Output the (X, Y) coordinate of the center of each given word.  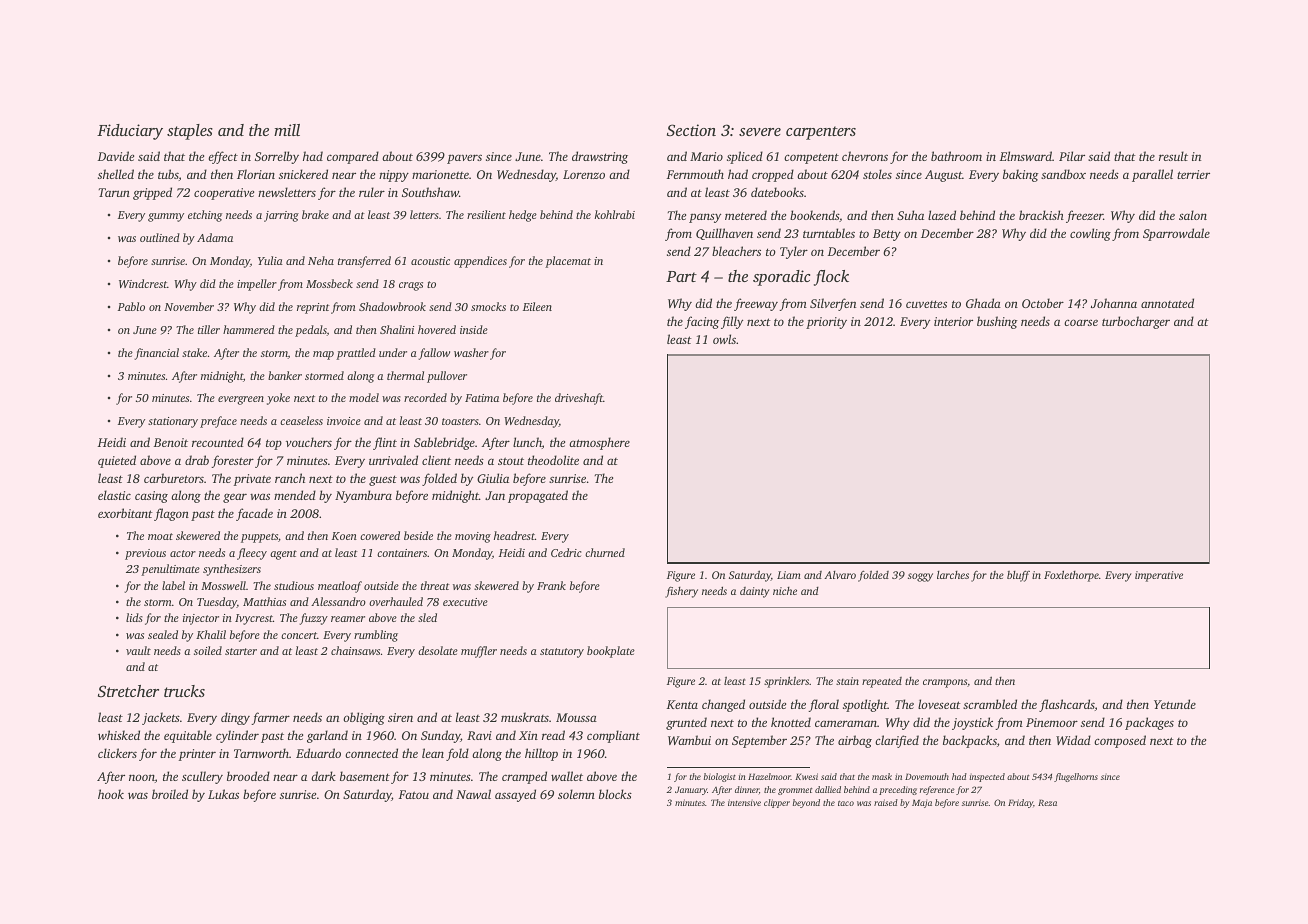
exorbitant (125, 513)
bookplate (611, 652)
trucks (184, 691)
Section (691, 130)
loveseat (939, 704)
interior (953, 321)
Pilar (1072, 156)
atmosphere (599, 443)
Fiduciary (130, 132)
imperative (1159, 576)
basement (365, 776)
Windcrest (143, 283)
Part (681, 276)
